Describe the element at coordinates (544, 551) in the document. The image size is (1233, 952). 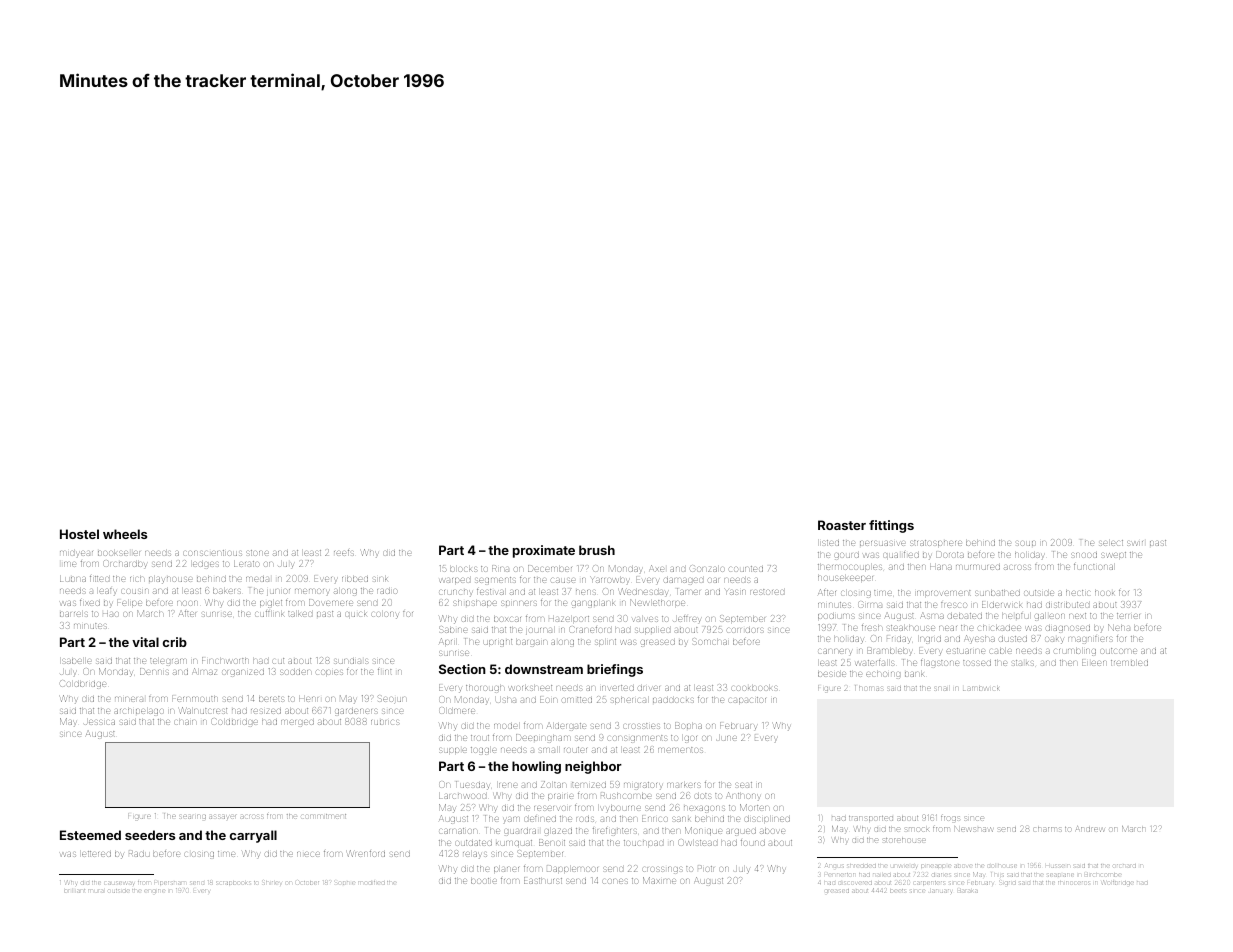
I see `proximate` at that location.
